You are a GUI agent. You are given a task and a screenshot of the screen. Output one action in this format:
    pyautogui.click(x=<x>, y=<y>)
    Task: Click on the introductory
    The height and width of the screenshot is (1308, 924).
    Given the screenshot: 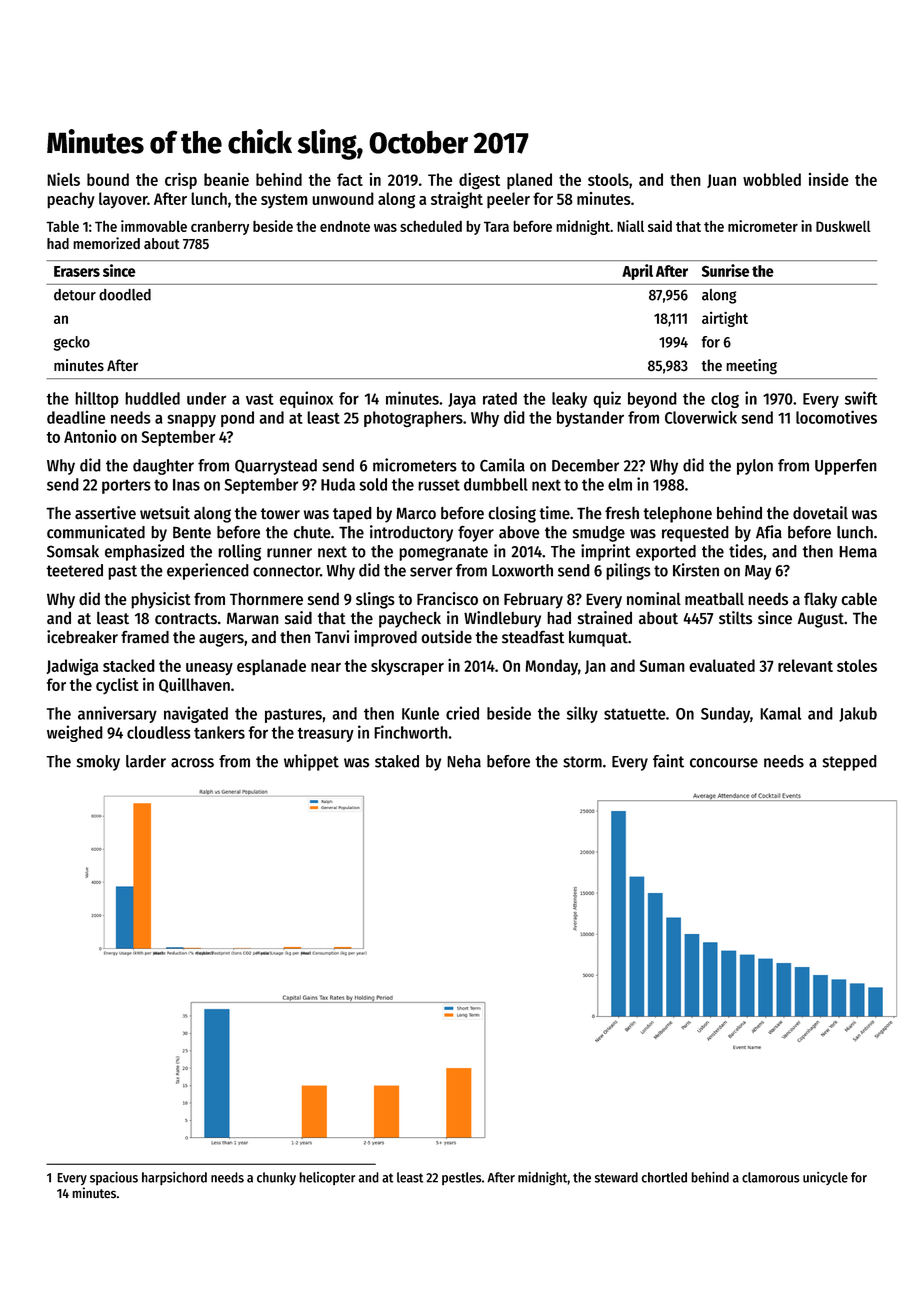 What is the action you would take?
    pyautogui.click(x=411, y=533)
